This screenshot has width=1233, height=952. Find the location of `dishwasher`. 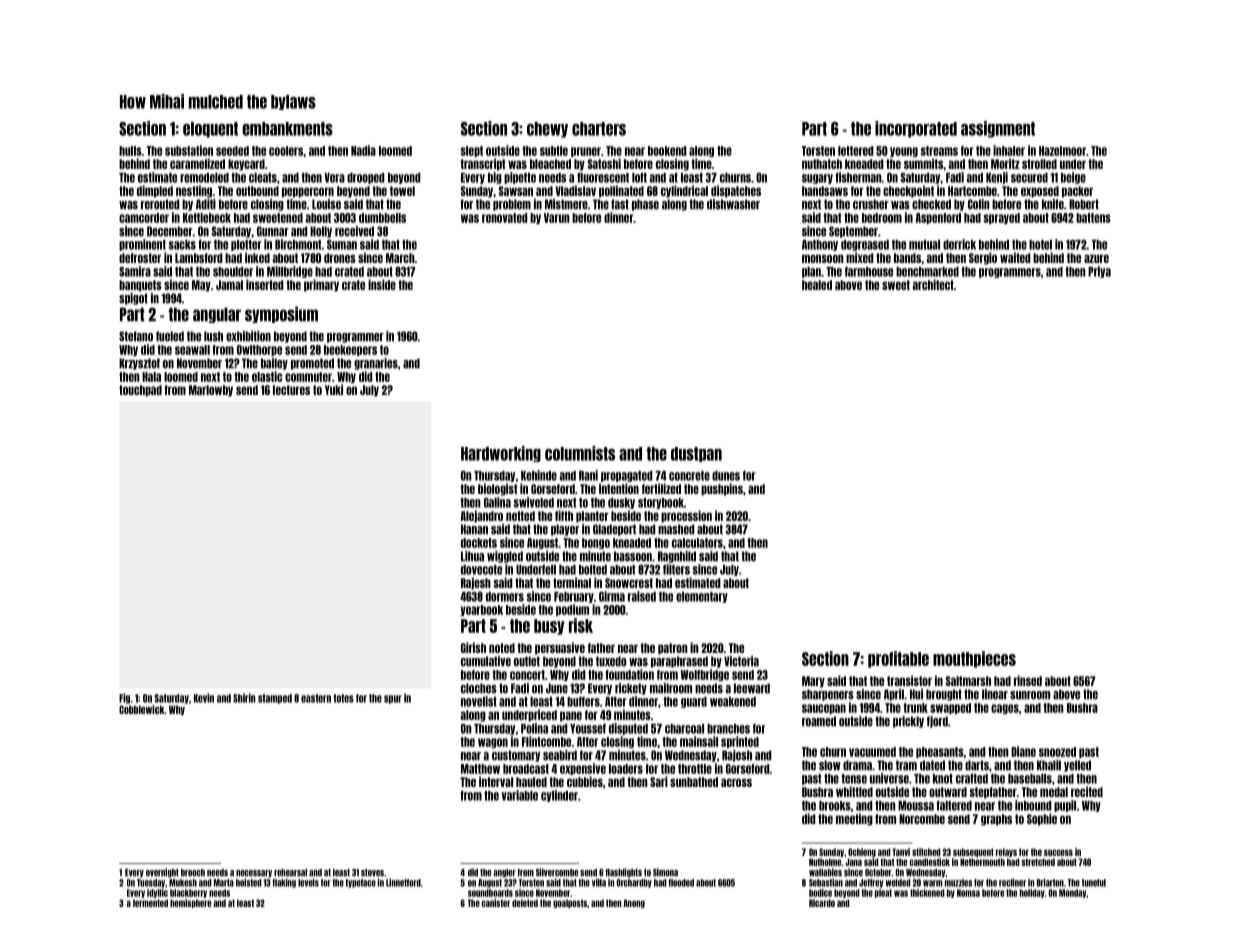

dishwasher is located at coordinates (733, 204).
